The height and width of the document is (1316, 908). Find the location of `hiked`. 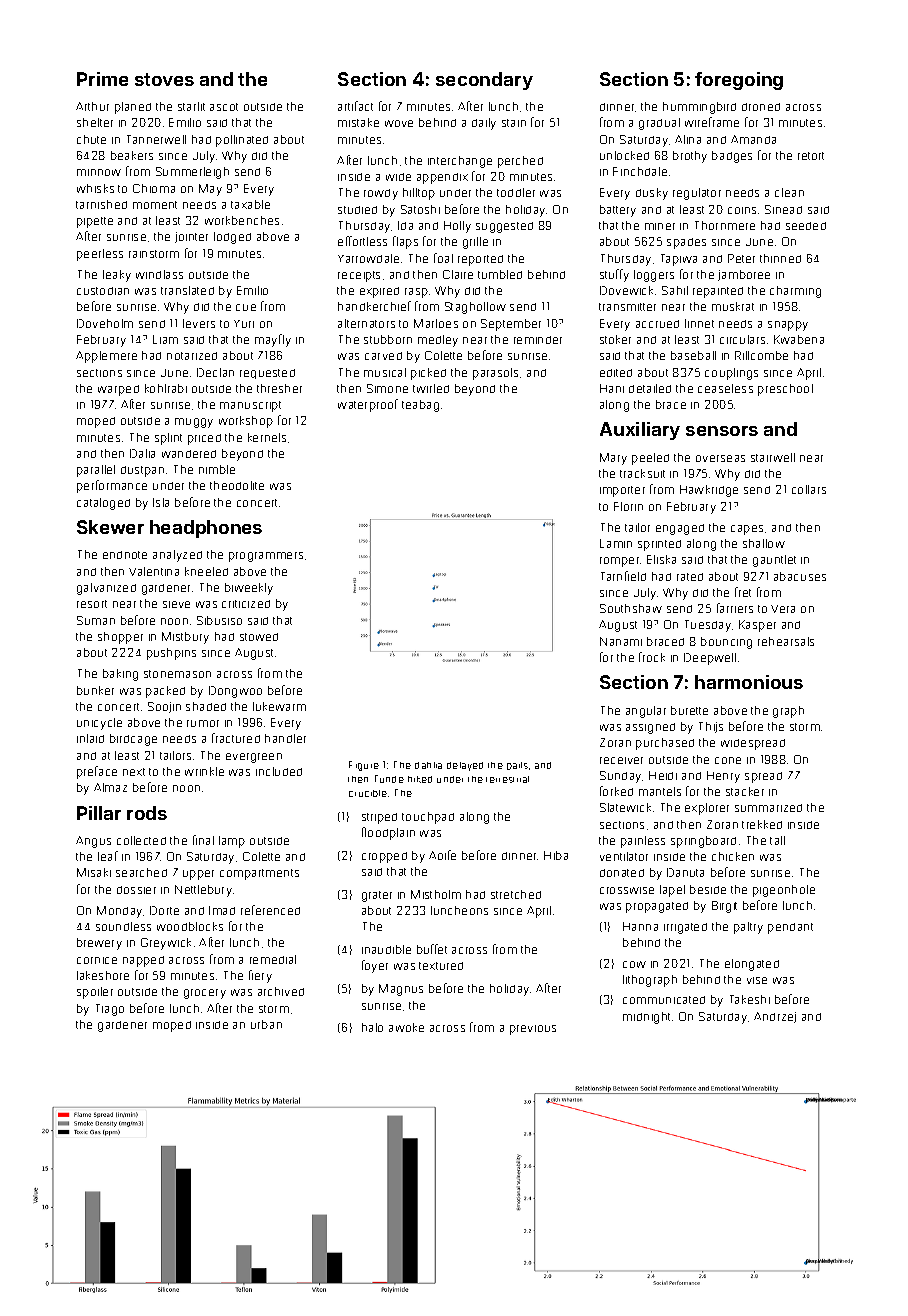

hiked is located at coordinates (420, 779).
